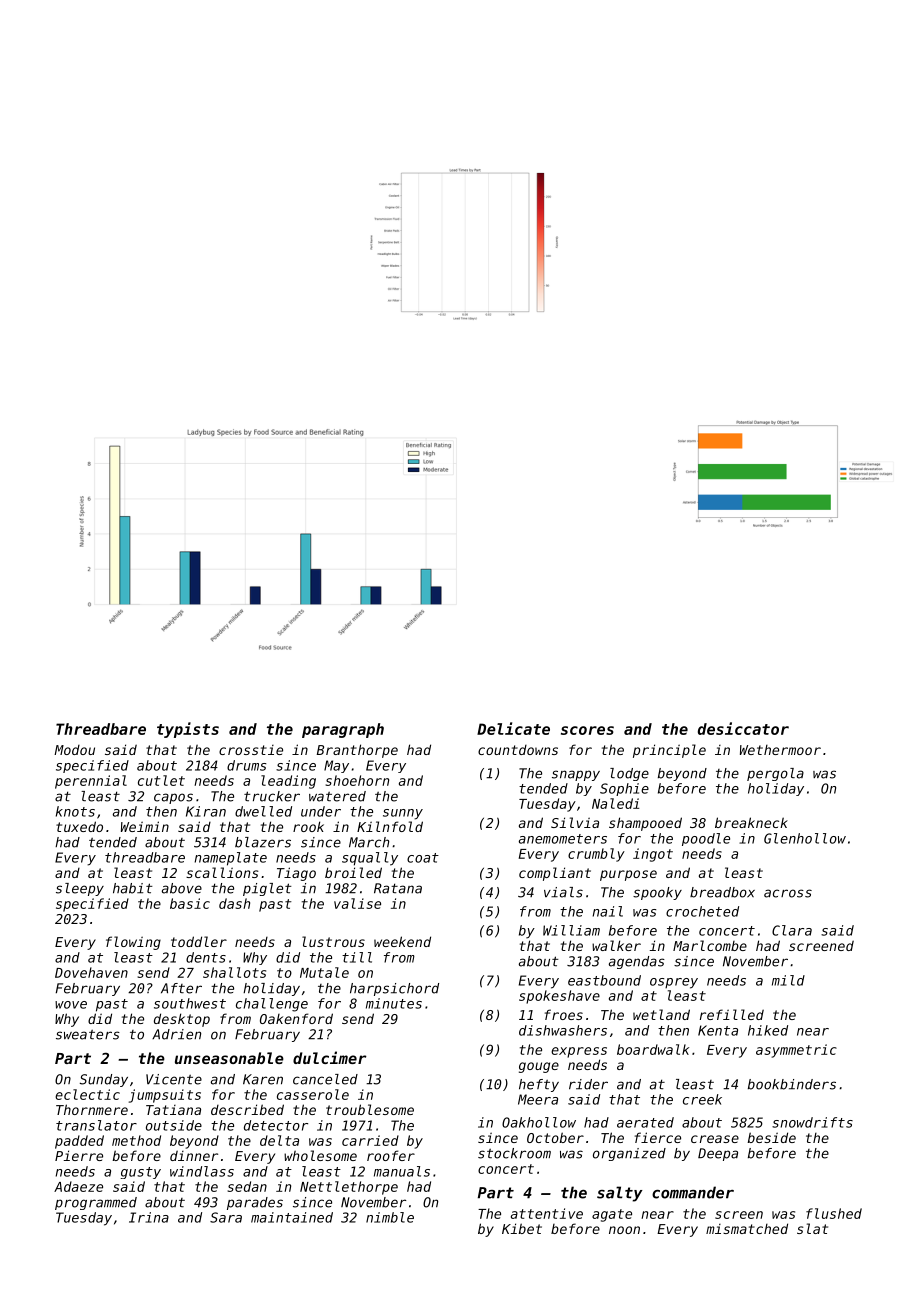  Describe the element at coordinates (246, 765) in the image. I see `drums` at that location.
